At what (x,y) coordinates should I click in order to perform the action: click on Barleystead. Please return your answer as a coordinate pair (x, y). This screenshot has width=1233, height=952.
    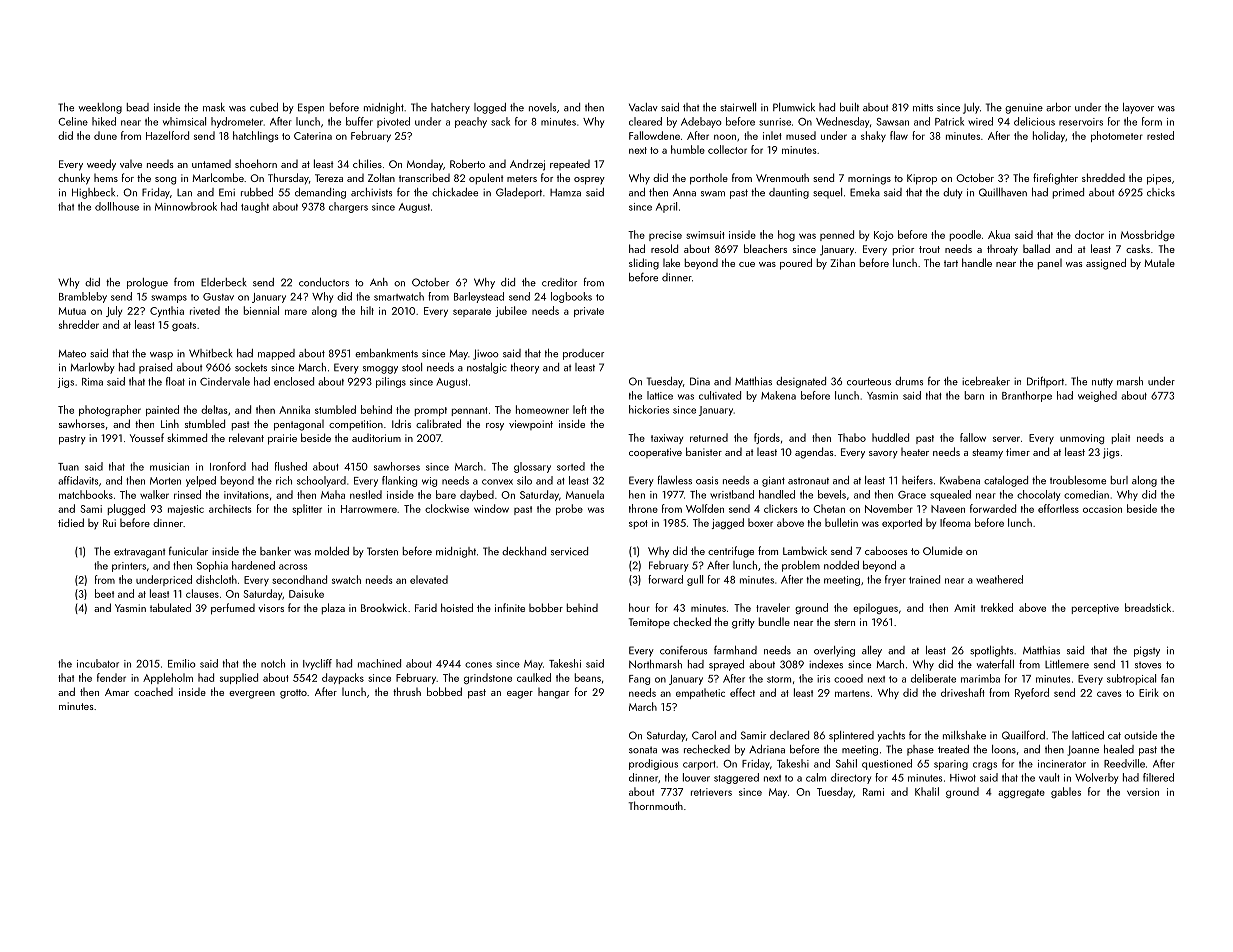
    Looking at the image, I should click on (479, 297).
